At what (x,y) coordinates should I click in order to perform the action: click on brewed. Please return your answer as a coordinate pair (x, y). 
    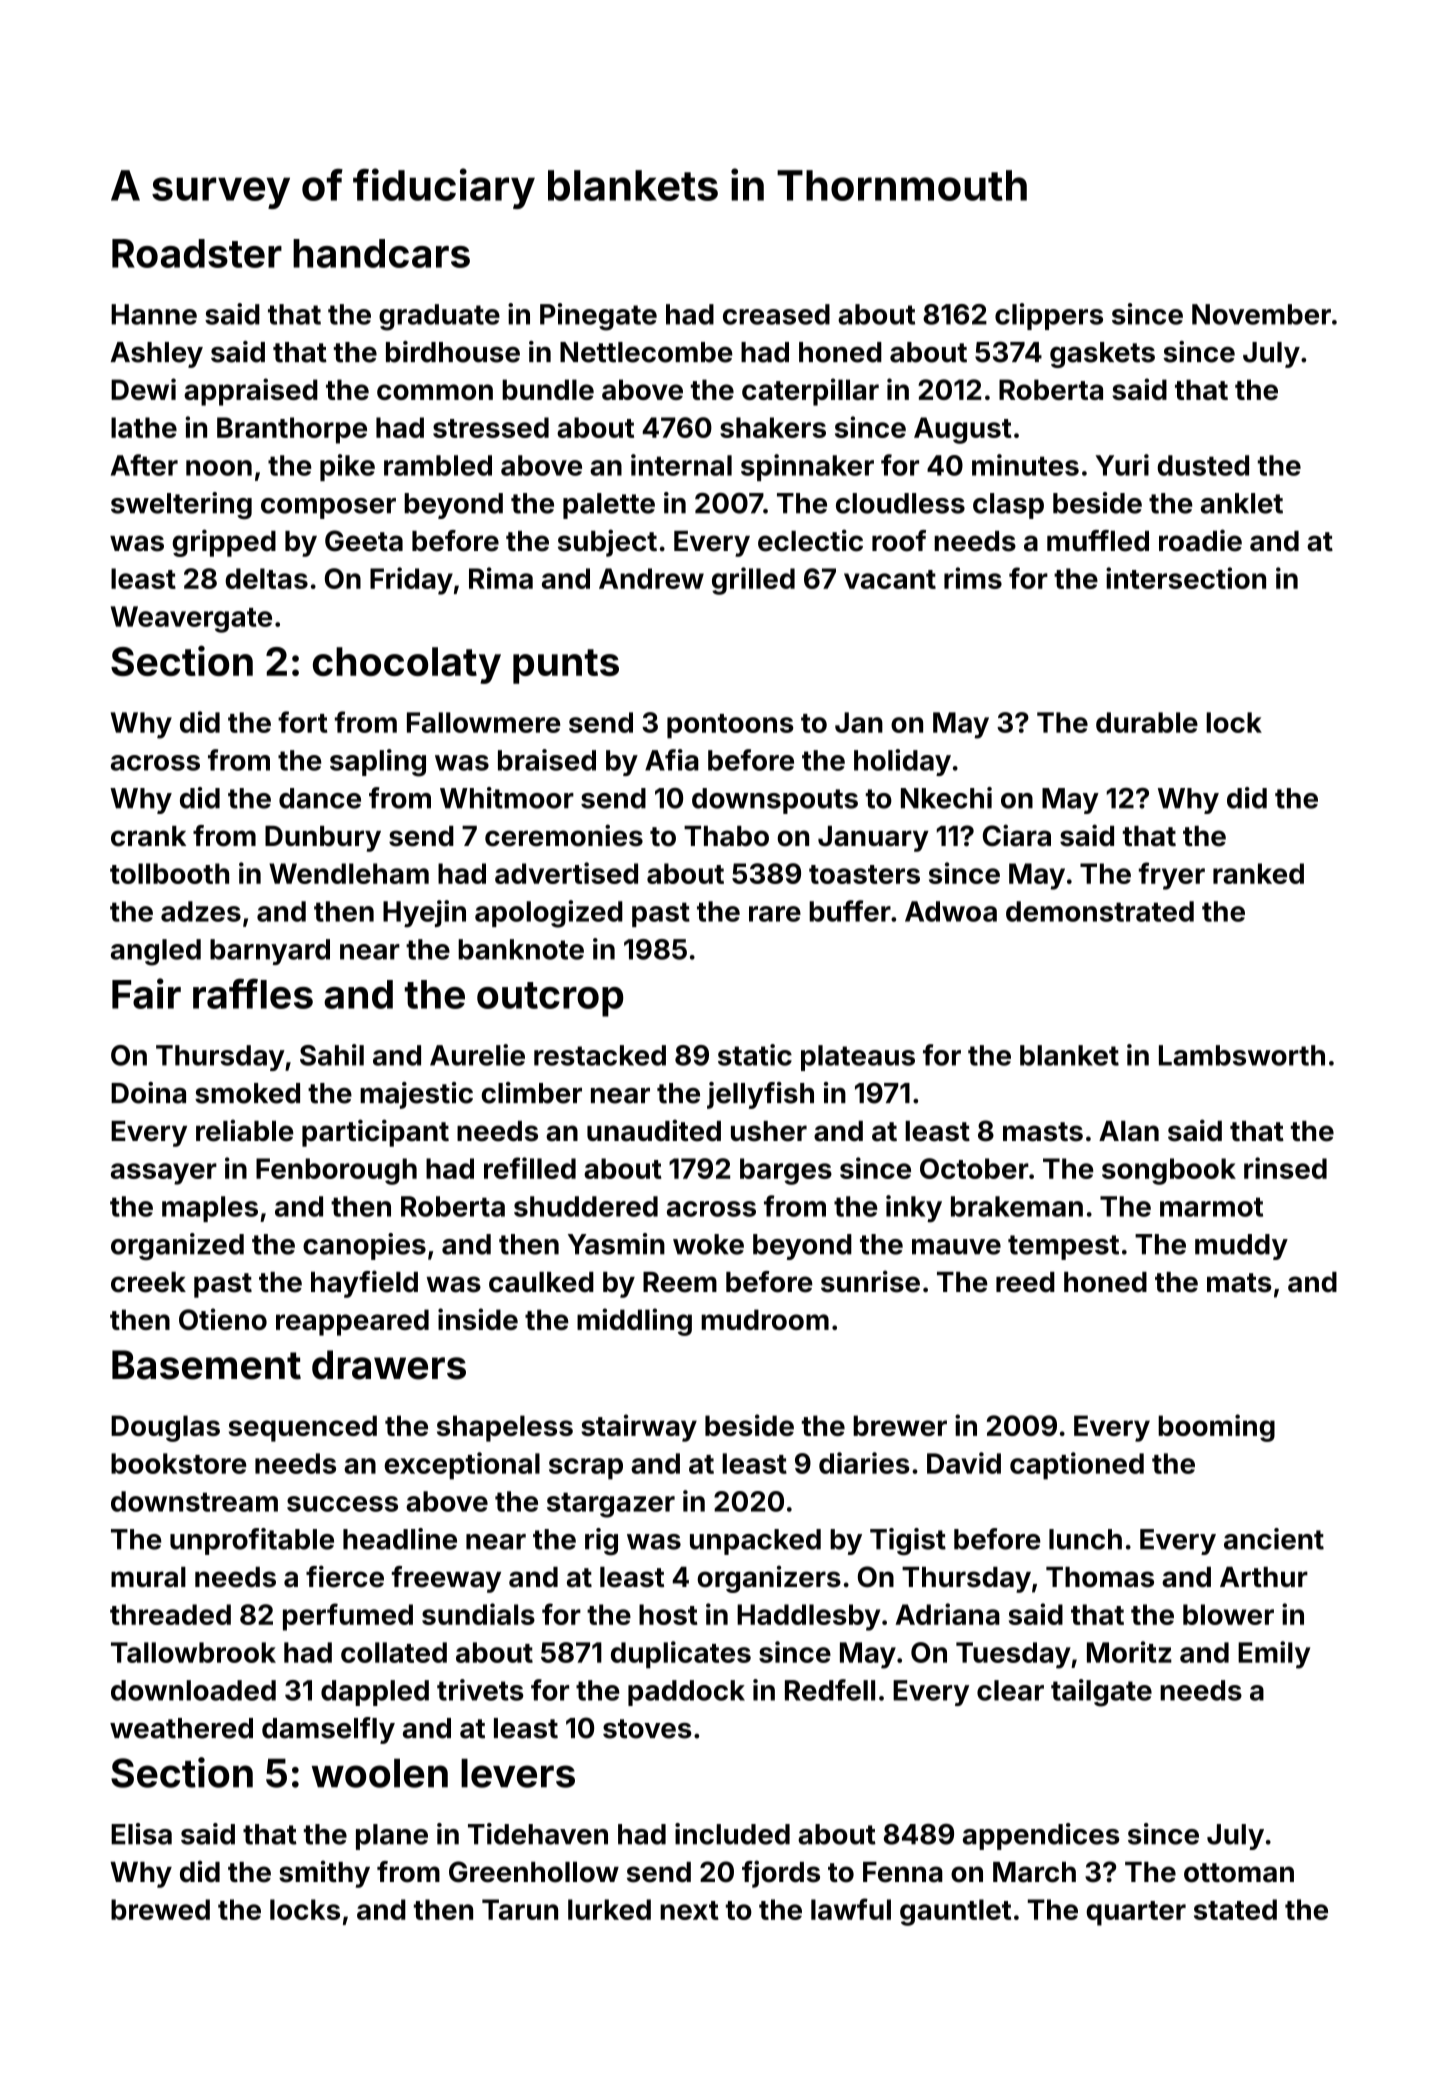
    Looking at the image, I should click on (160, 1909).
